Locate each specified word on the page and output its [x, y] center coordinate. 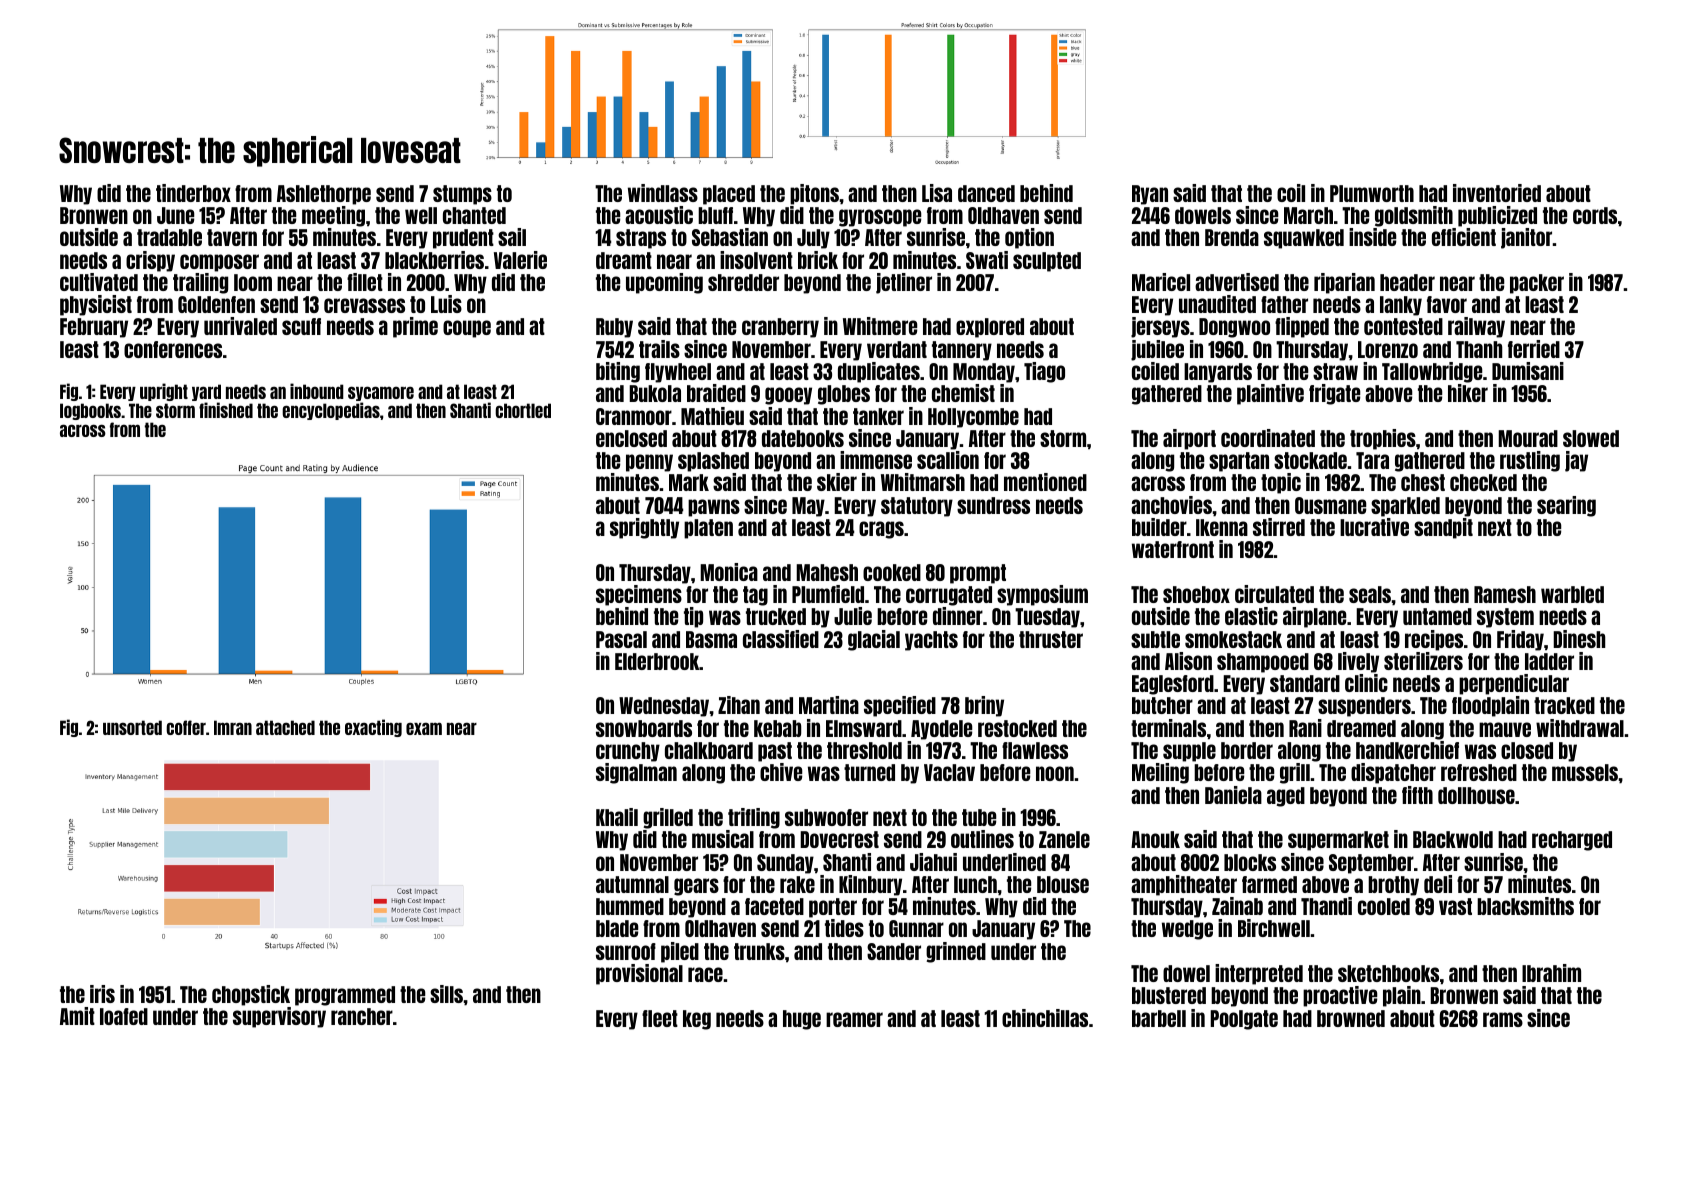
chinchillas [1045, 1018]
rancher [362, 1016]
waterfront [1173, 549]
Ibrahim [1551, 973]
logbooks [90, 411]
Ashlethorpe [324, 195]
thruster [1051, 639]
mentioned [1045, 482]
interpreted [1259, 974]
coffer [186, 727]
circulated [1274, 594]
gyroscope [880, 218]
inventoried [1497, 193]
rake [797, 884]
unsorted [132, 727]
